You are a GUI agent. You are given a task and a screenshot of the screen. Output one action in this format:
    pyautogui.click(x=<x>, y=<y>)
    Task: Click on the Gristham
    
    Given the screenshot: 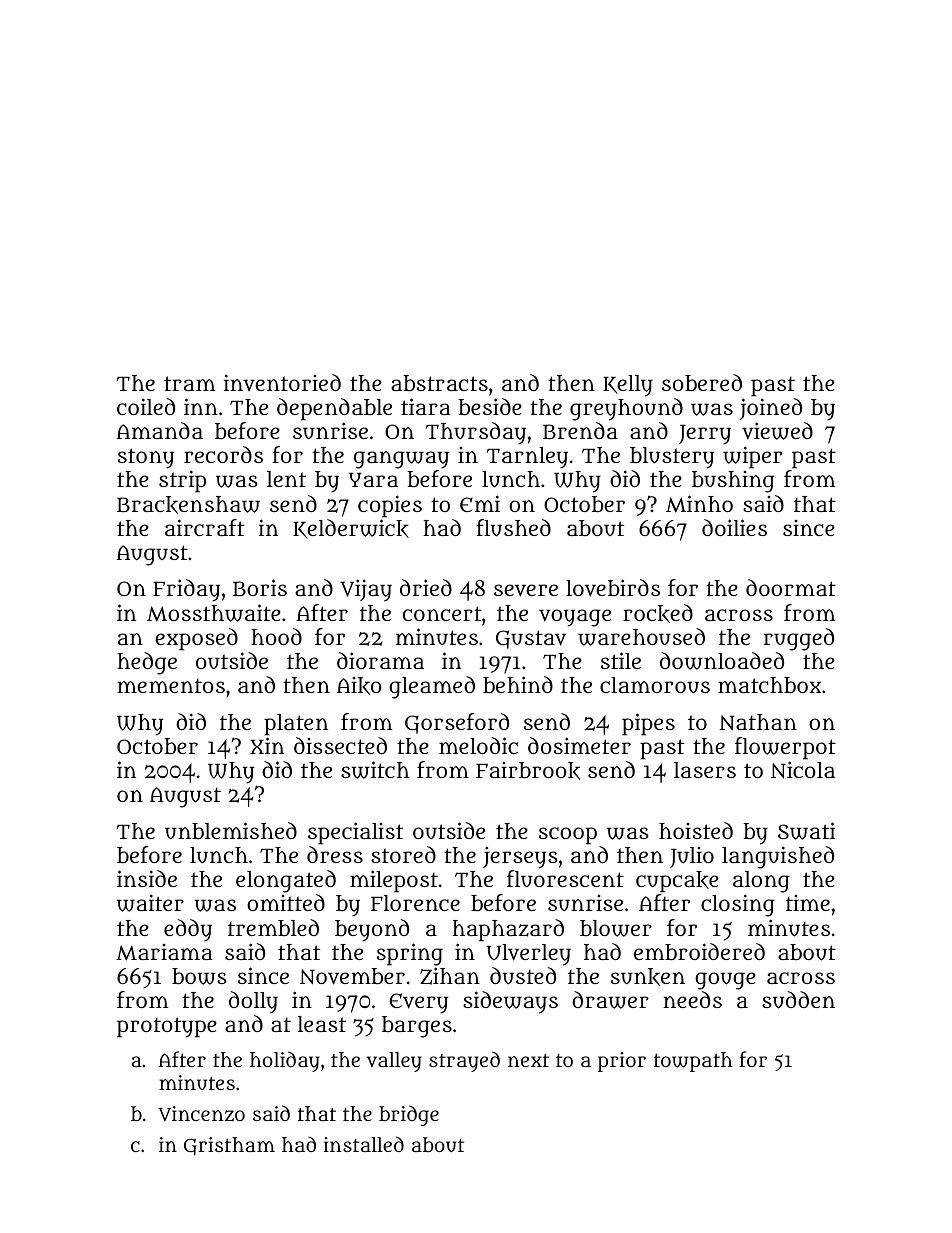 What is the action you would take?
    pyautogui.click(x=229, y=1146)
